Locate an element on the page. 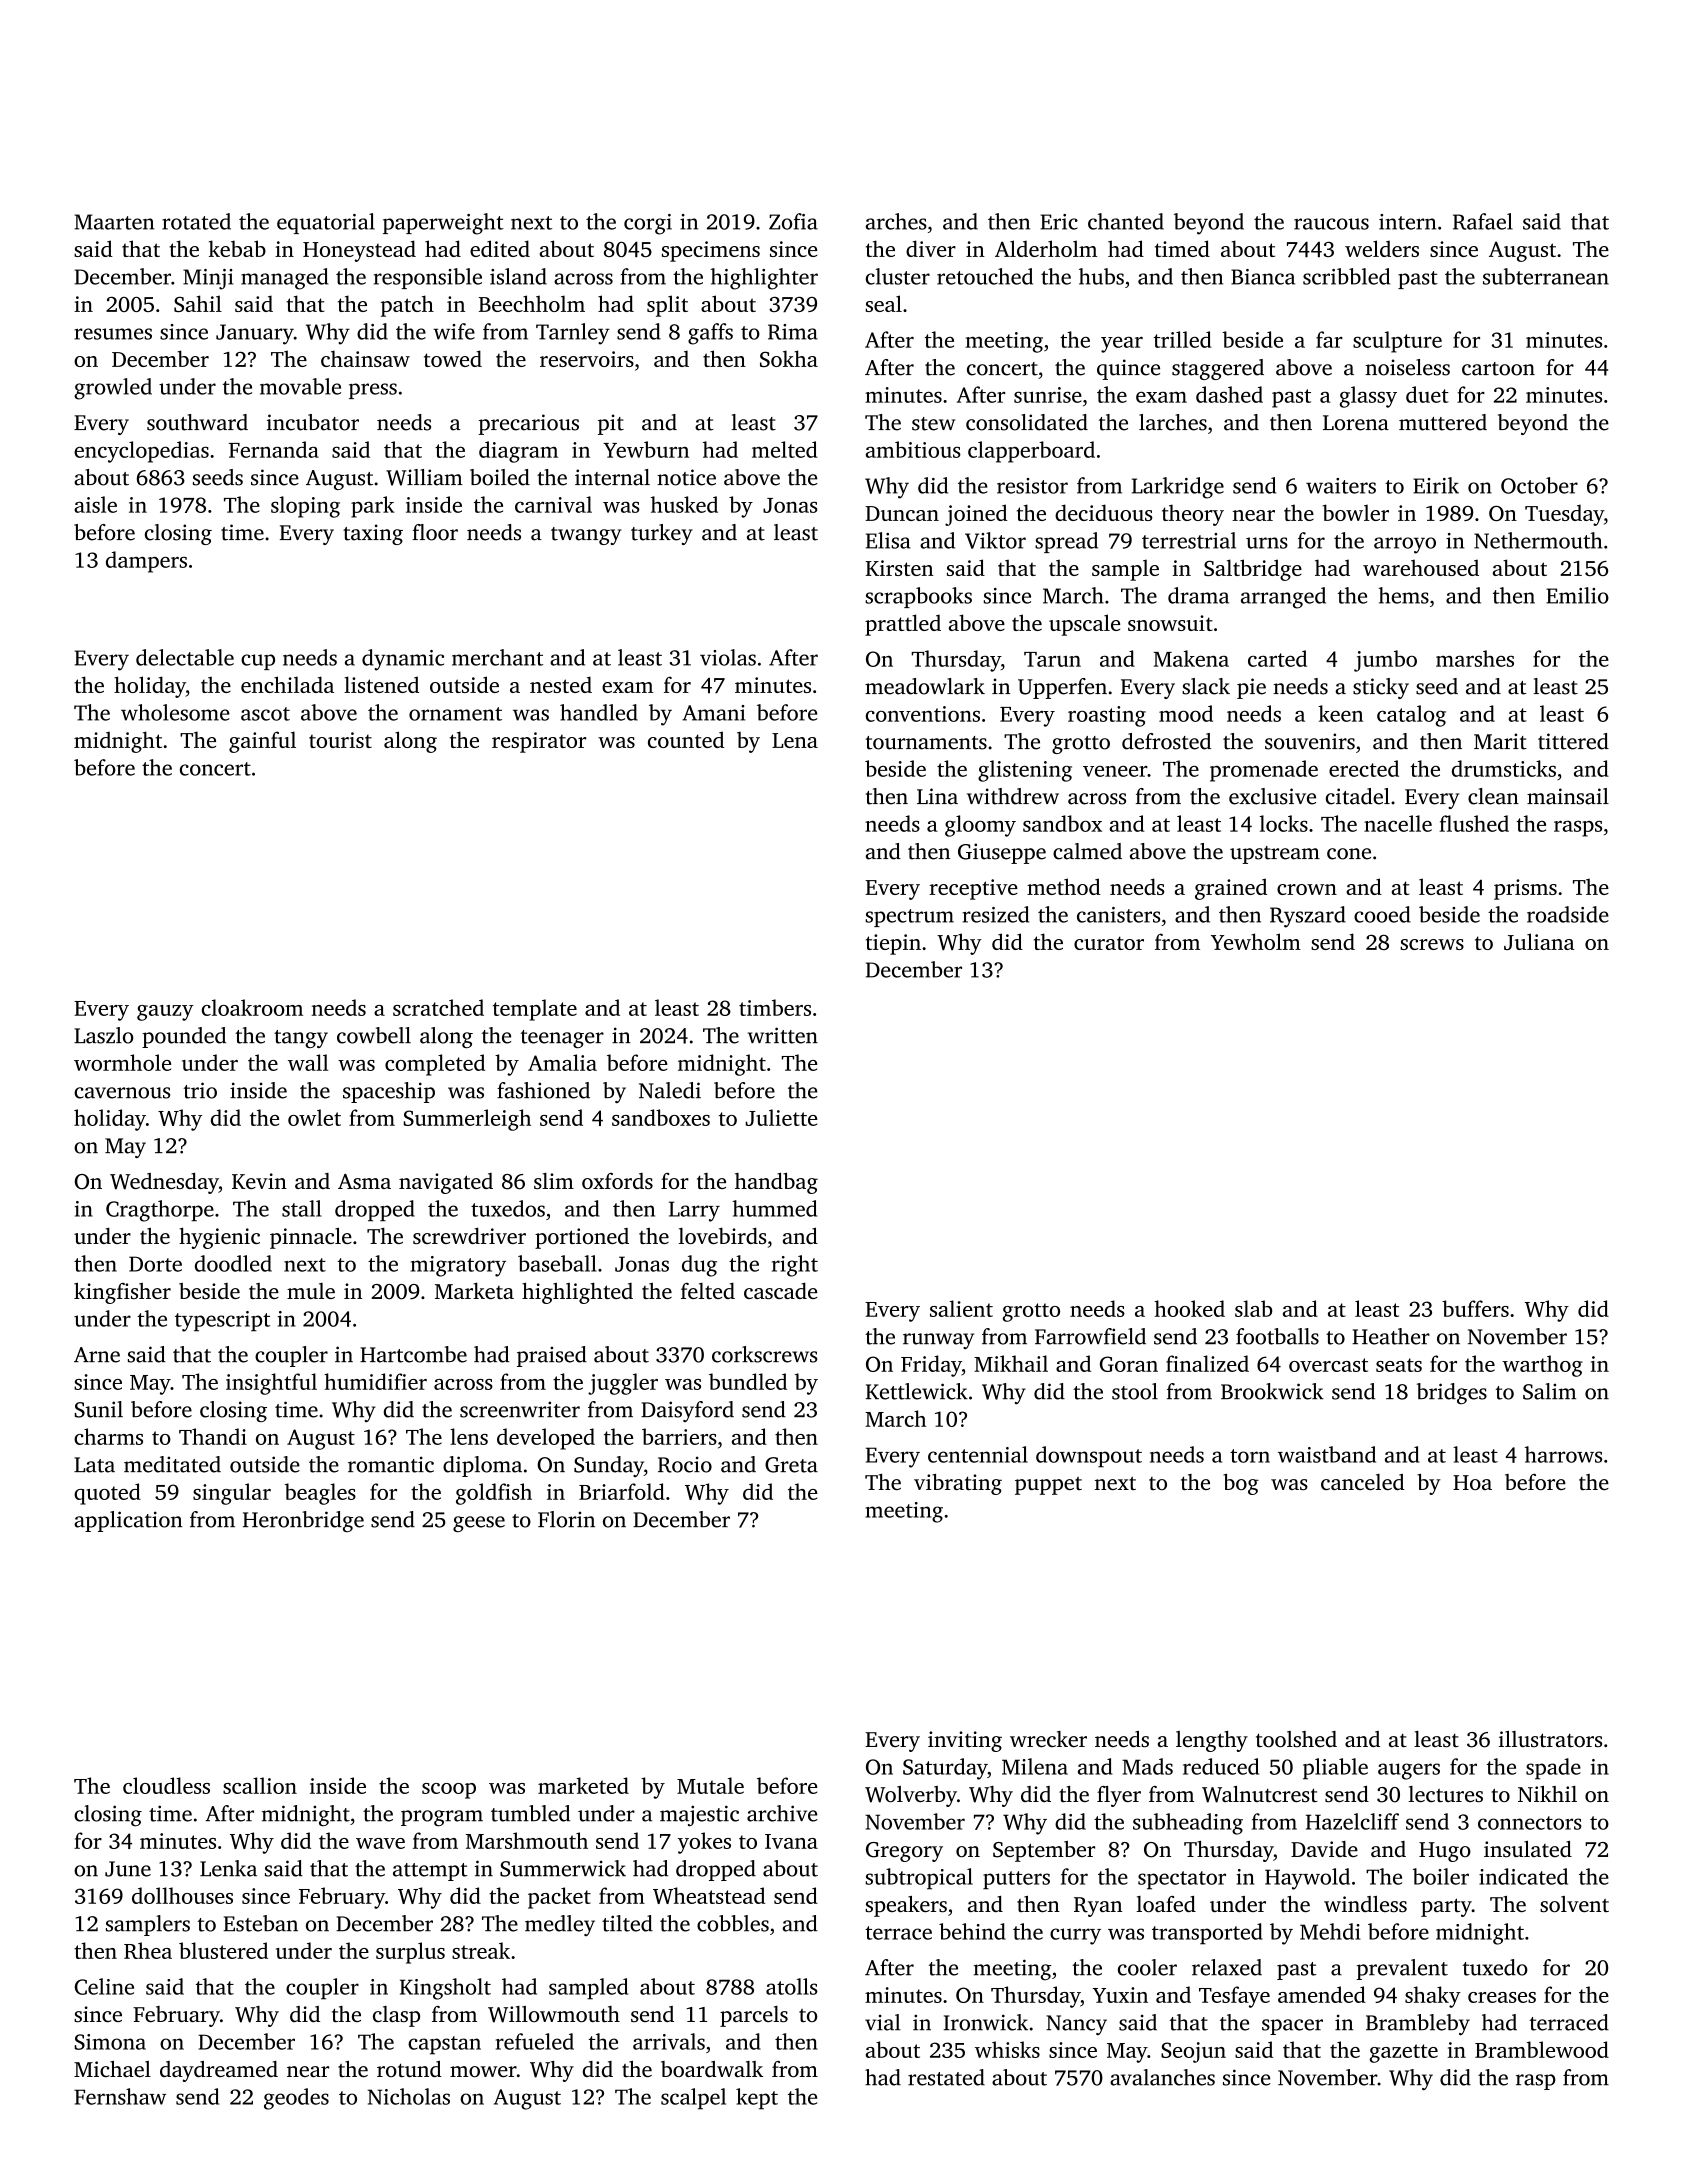 This image has width=1683, height=2178. oxfords is located at coordinates (617, 1181).
